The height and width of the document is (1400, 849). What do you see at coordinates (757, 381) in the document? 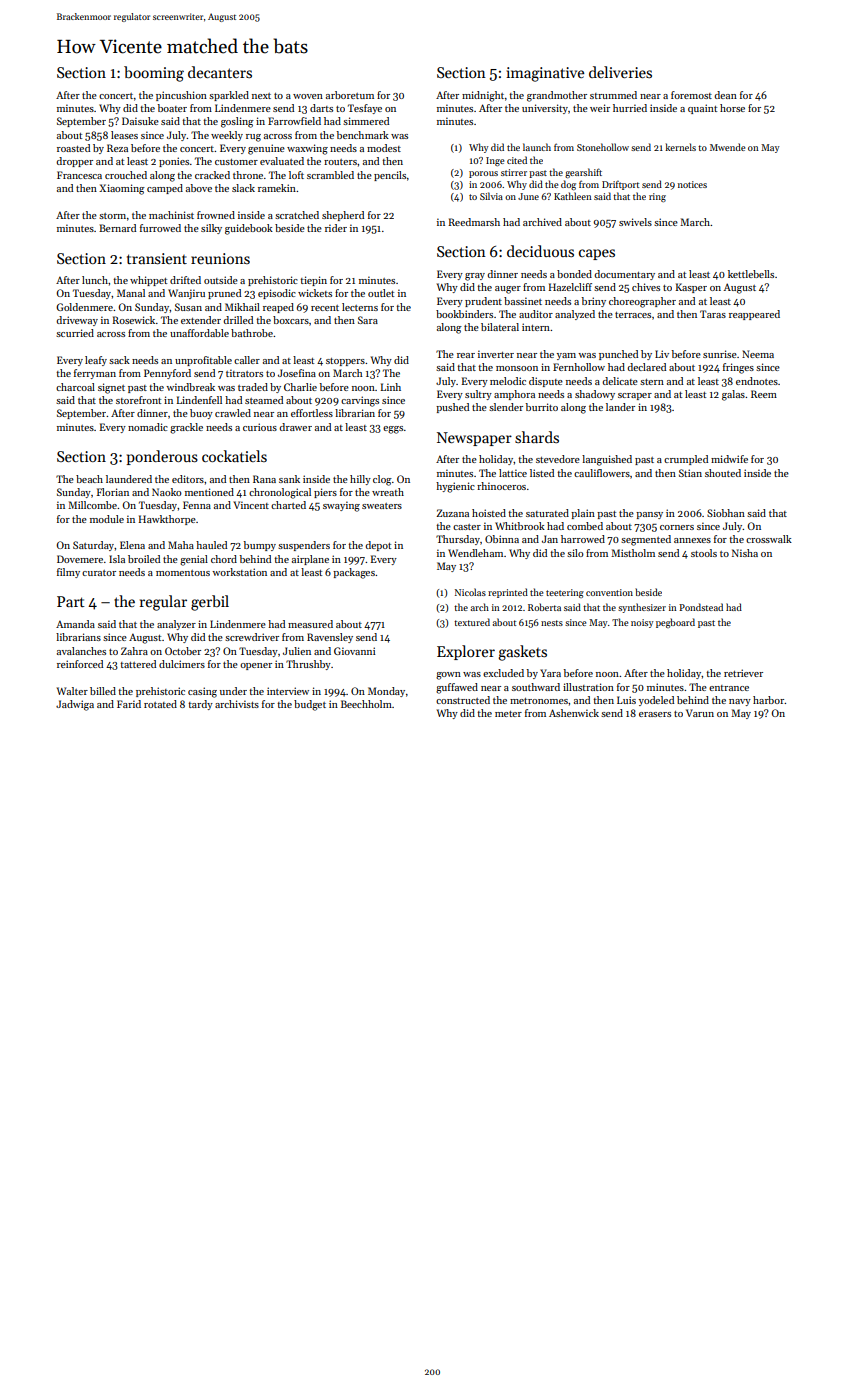
I see `endnotes` at bounding box center [757, 381].
